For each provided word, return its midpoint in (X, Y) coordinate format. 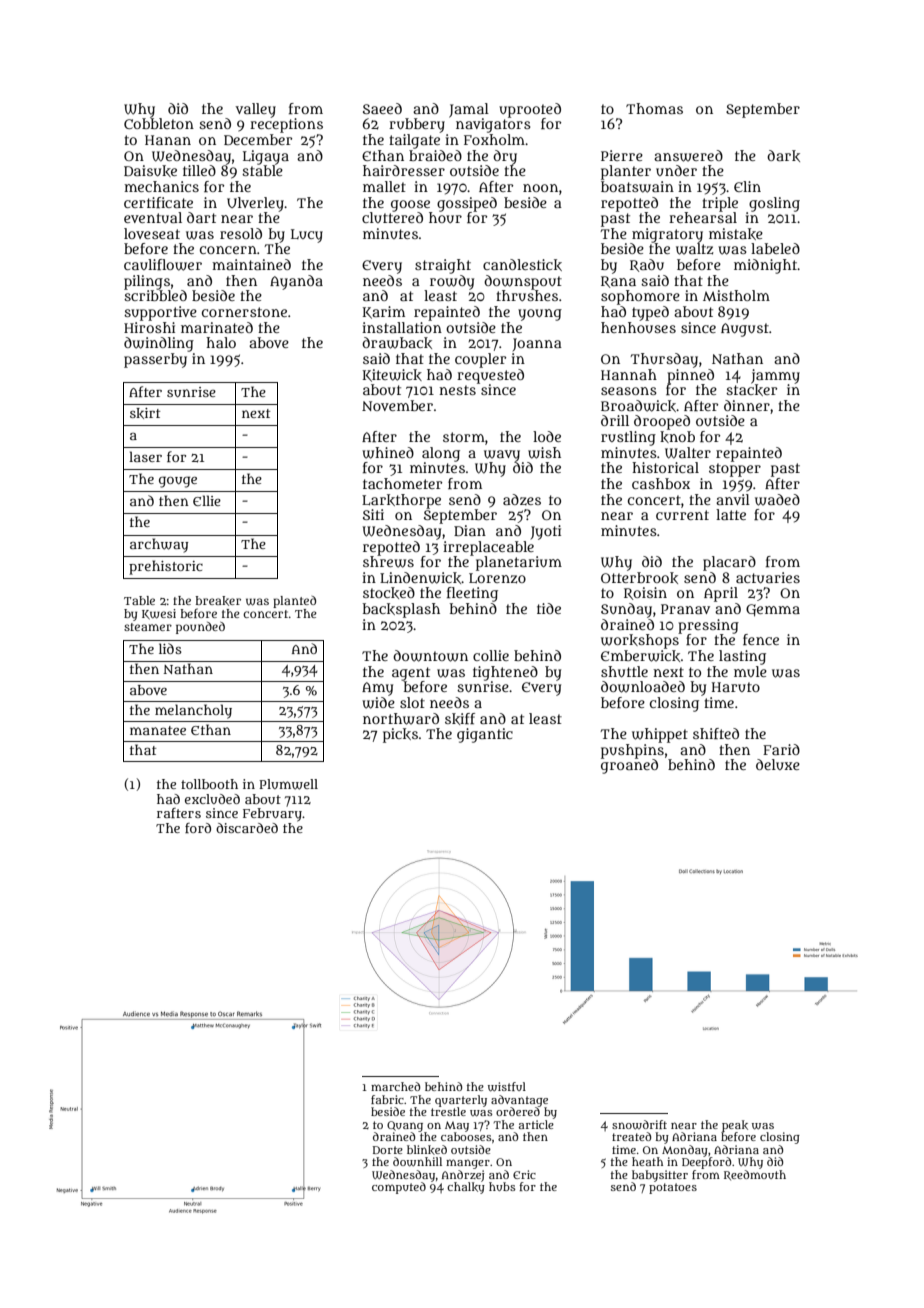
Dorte (388, 1150)
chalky (466, 1188)
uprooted (530, 110)
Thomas (654, 108)
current (682, 515)
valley (255, 110)
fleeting (472, 594)
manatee (158, 730)
